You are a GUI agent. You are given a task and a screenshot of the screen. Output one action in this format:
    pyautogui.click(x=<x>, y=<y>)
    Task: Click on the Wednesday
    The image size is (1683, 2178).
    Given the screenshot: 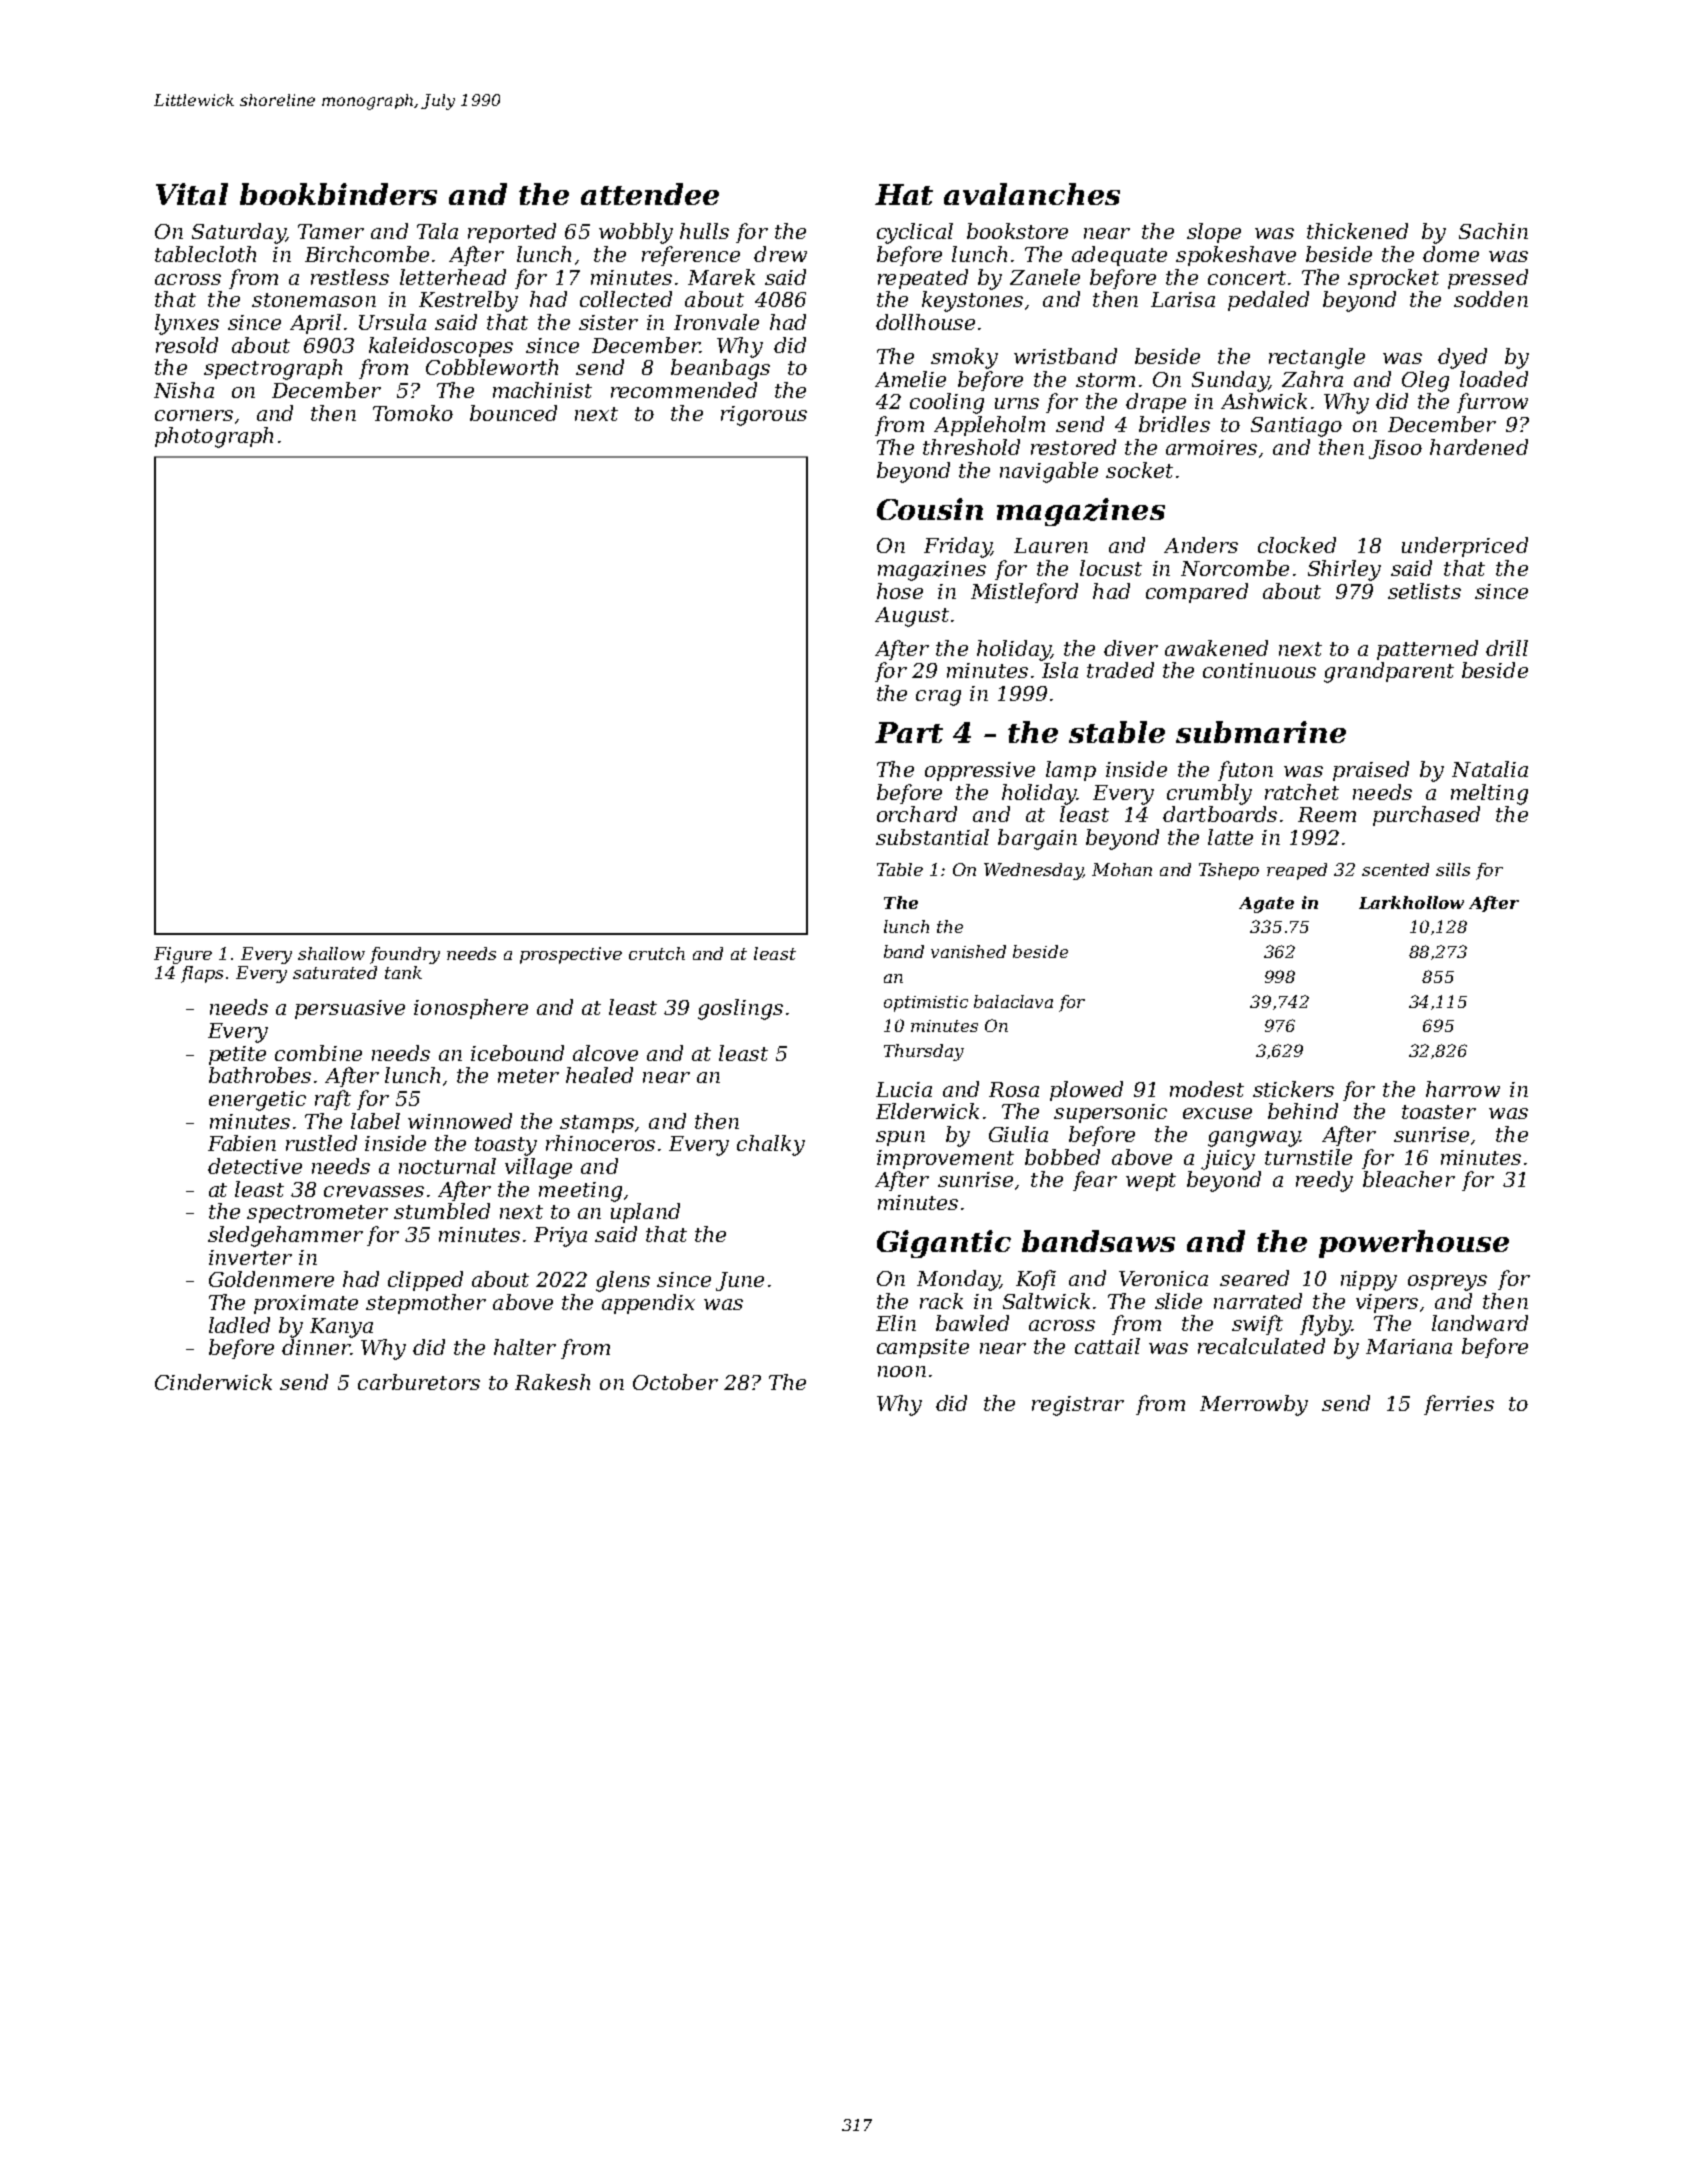 What is the action you would take?
    pyautogui.click(x=1033, y=871)
